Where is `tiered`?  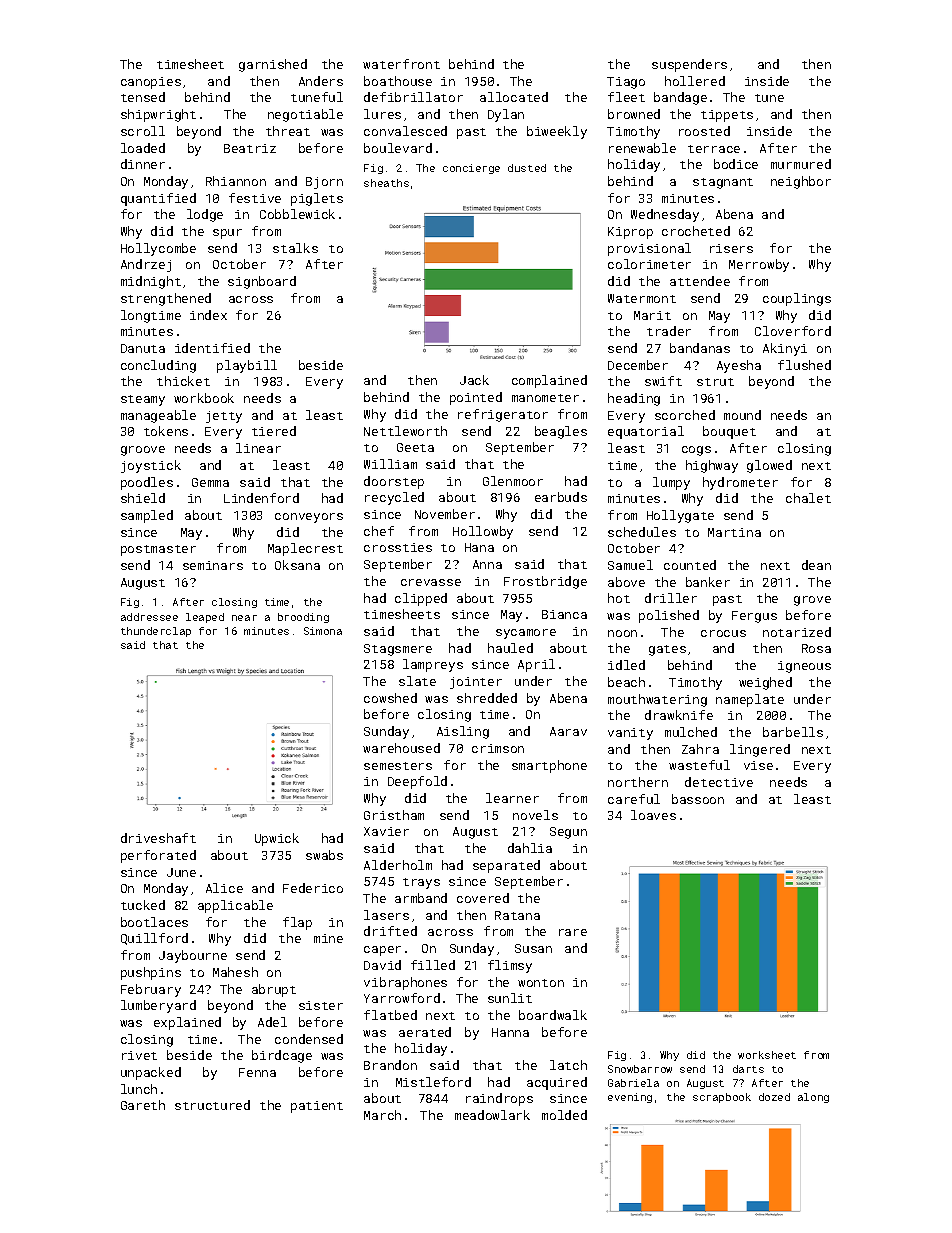
tiered is located at coordinates (274, 431).
